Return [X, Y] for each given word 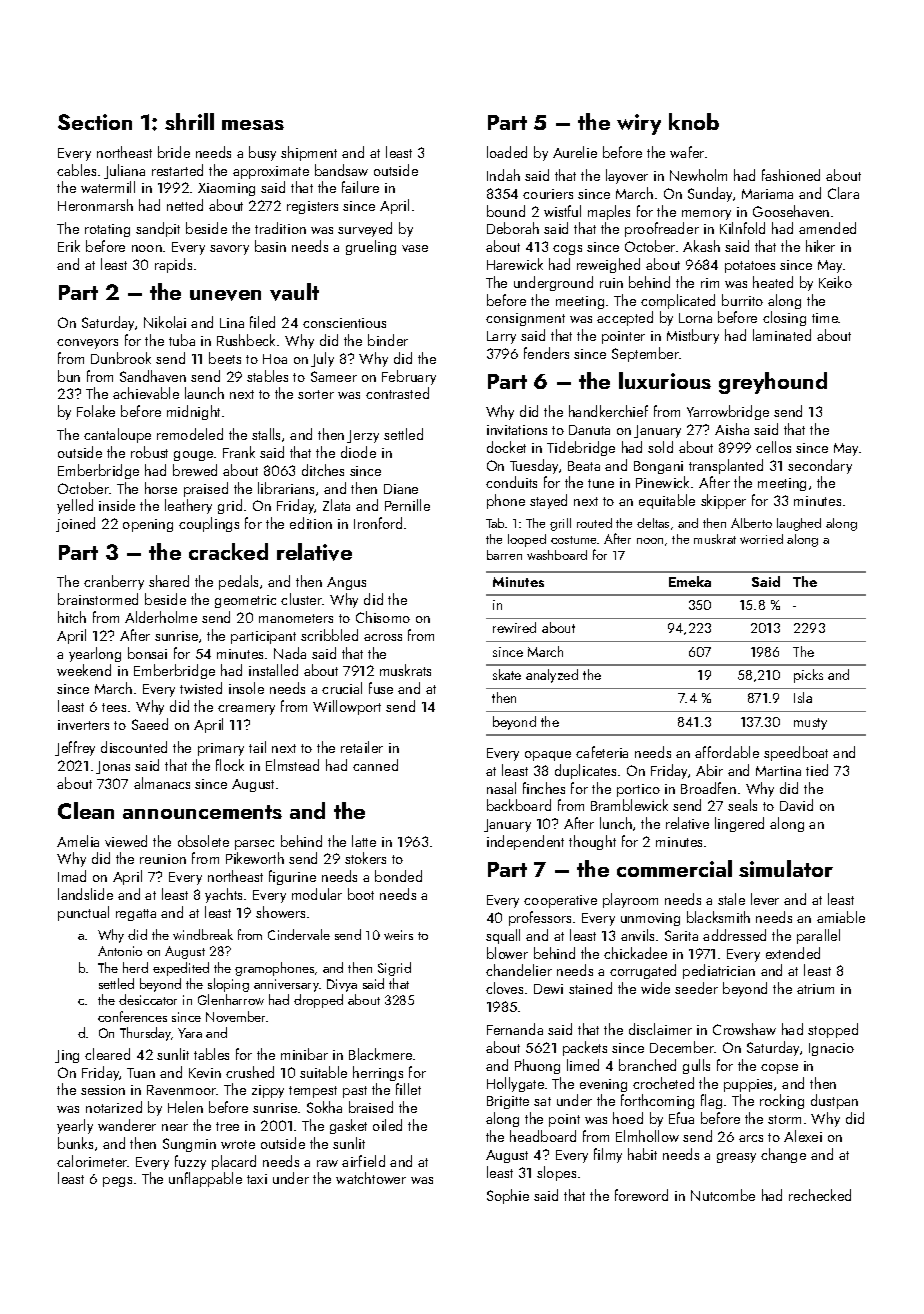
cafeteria [602, 752]
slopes [556, 1173]
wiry [639, 124]
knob [694, 121]
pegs [117, 1182]
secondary [820, 466]
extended [793, 953]
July [322, 359]
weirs [398, 935]
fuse [381, 688]
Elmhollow [647, 1136]
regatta [136, 915]
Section [95, 122]
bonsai [147, 653]
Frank [239, 452]
